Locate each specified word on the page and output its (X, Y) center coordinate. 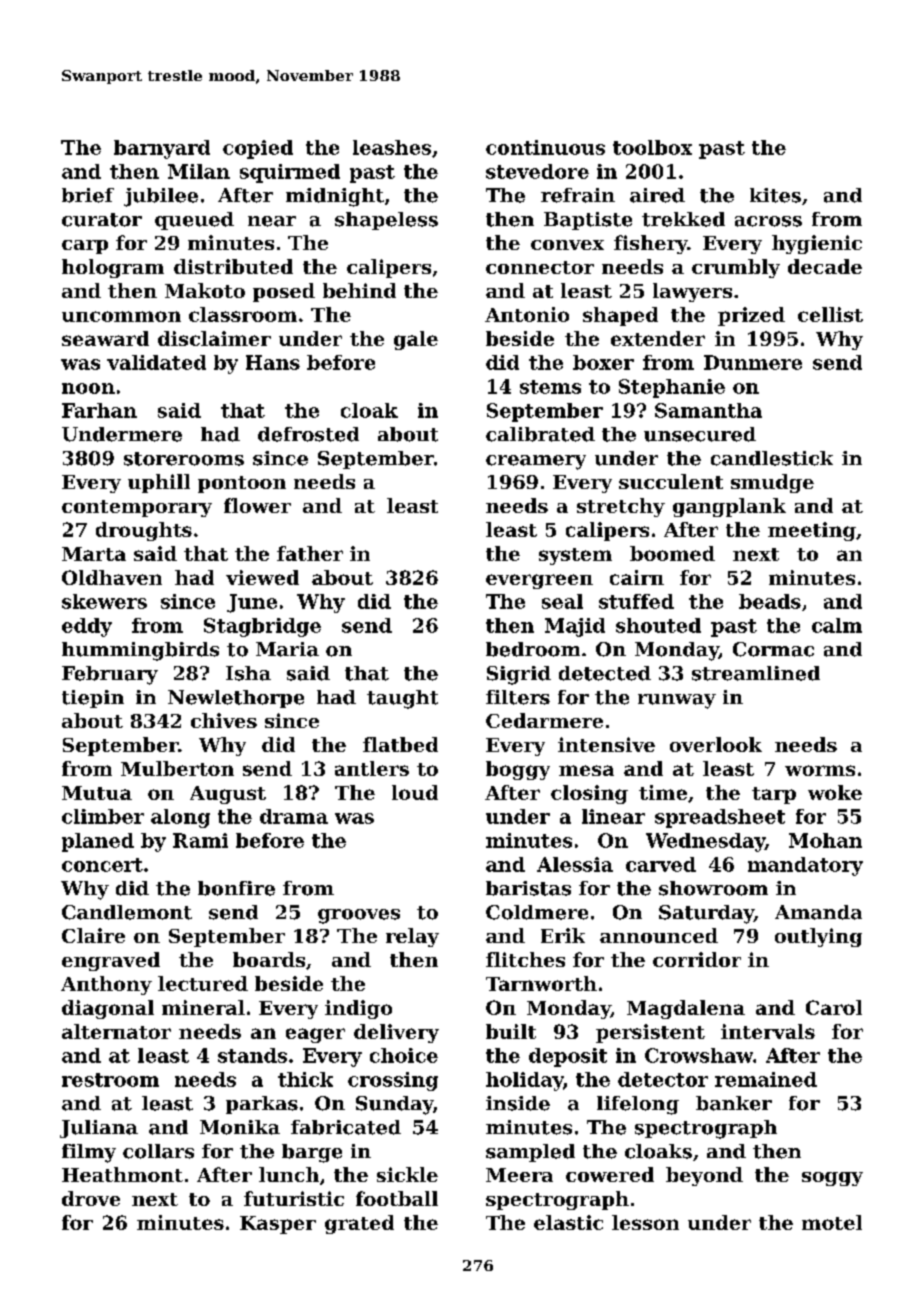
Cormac (773, 649)
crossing (393, 1081)
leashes (392, 147)
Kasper (278, 1225)
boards (269, 959)
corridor (697, 959)
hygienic (817, 244)
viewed (262, 577)
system (575, 556)
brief (88, 195)
